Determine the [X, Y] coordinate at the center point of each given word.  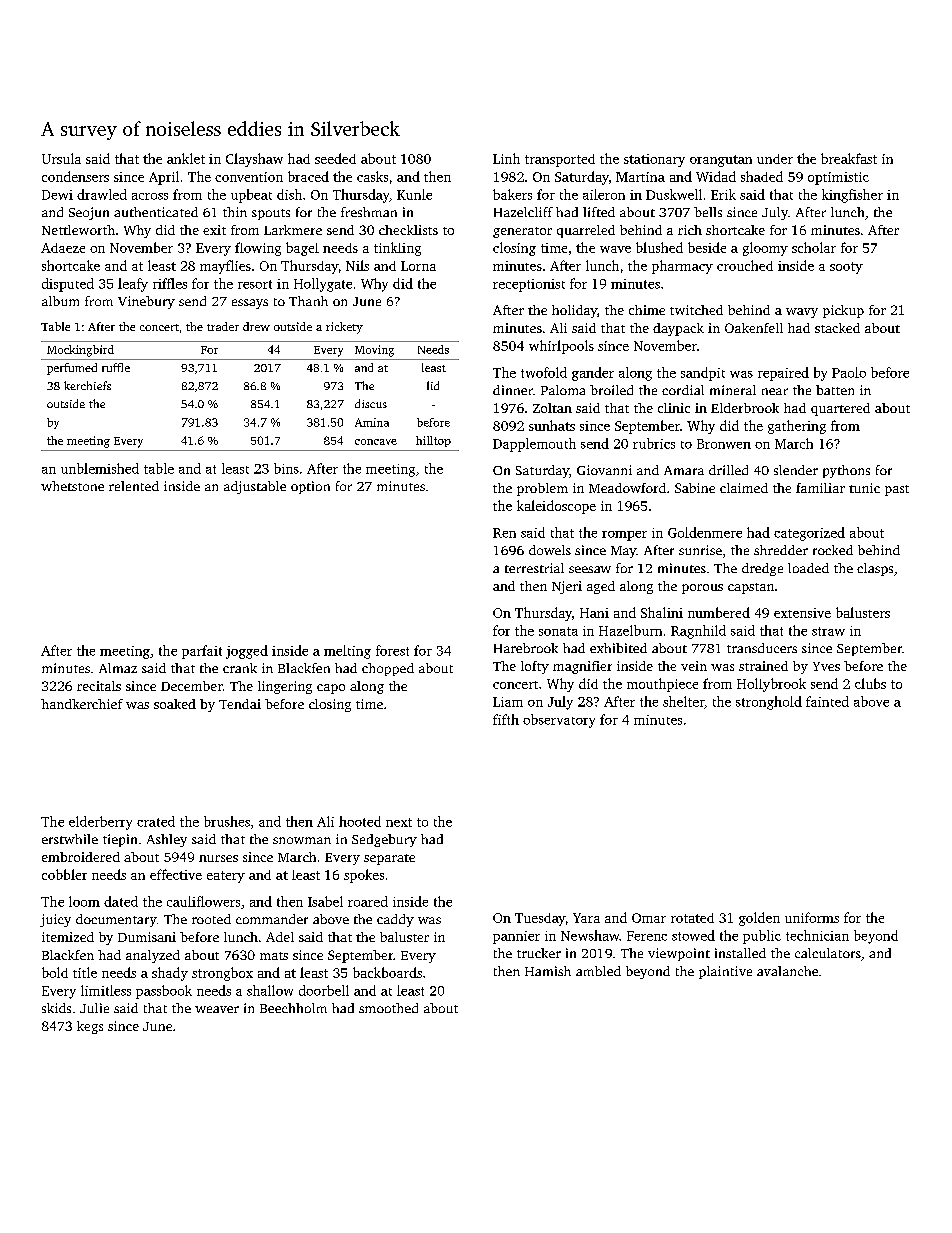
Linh [506, 158]
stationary [654, 160]
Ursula [61, 158]
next [399, 822]
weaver [217, 1009]
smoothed [388, 1008]
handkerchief [82, 704]
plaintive [725, 972]
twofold [544, 372]
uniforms [812, 917]
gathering [797, 427]
